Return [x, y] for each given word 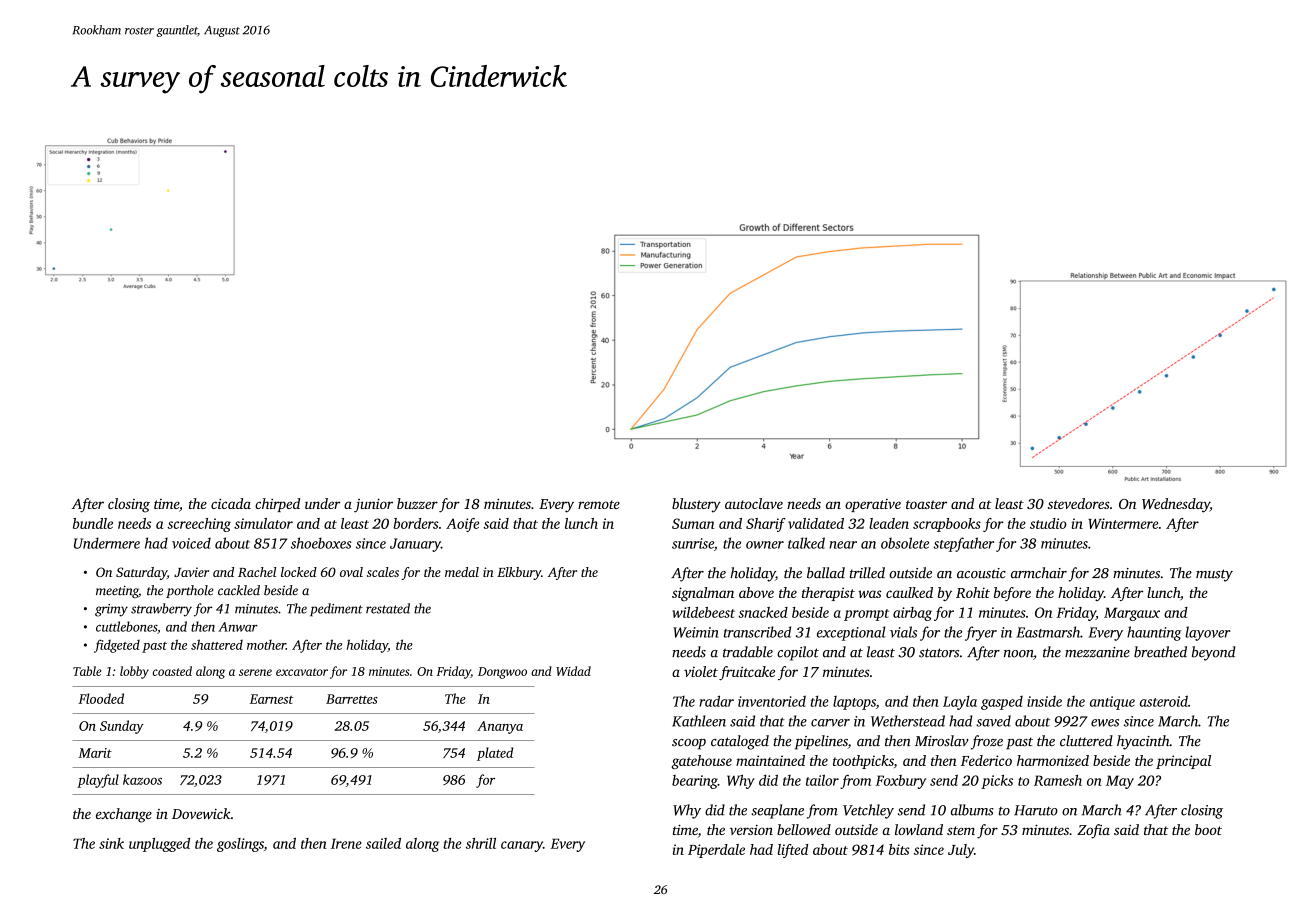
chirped [277, 505]
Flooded [101, 698]
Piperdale [716, 851]
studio [1048, 523]
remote [599, 504]
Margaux [1132, 614]
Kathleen [699, 721]
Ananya [500, 727]
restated [388, 608]
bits [899, 849]
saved [993, 721]
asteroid [1164, 701]
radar [716, 701]
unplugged [159, 845]
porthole [190, 591]
